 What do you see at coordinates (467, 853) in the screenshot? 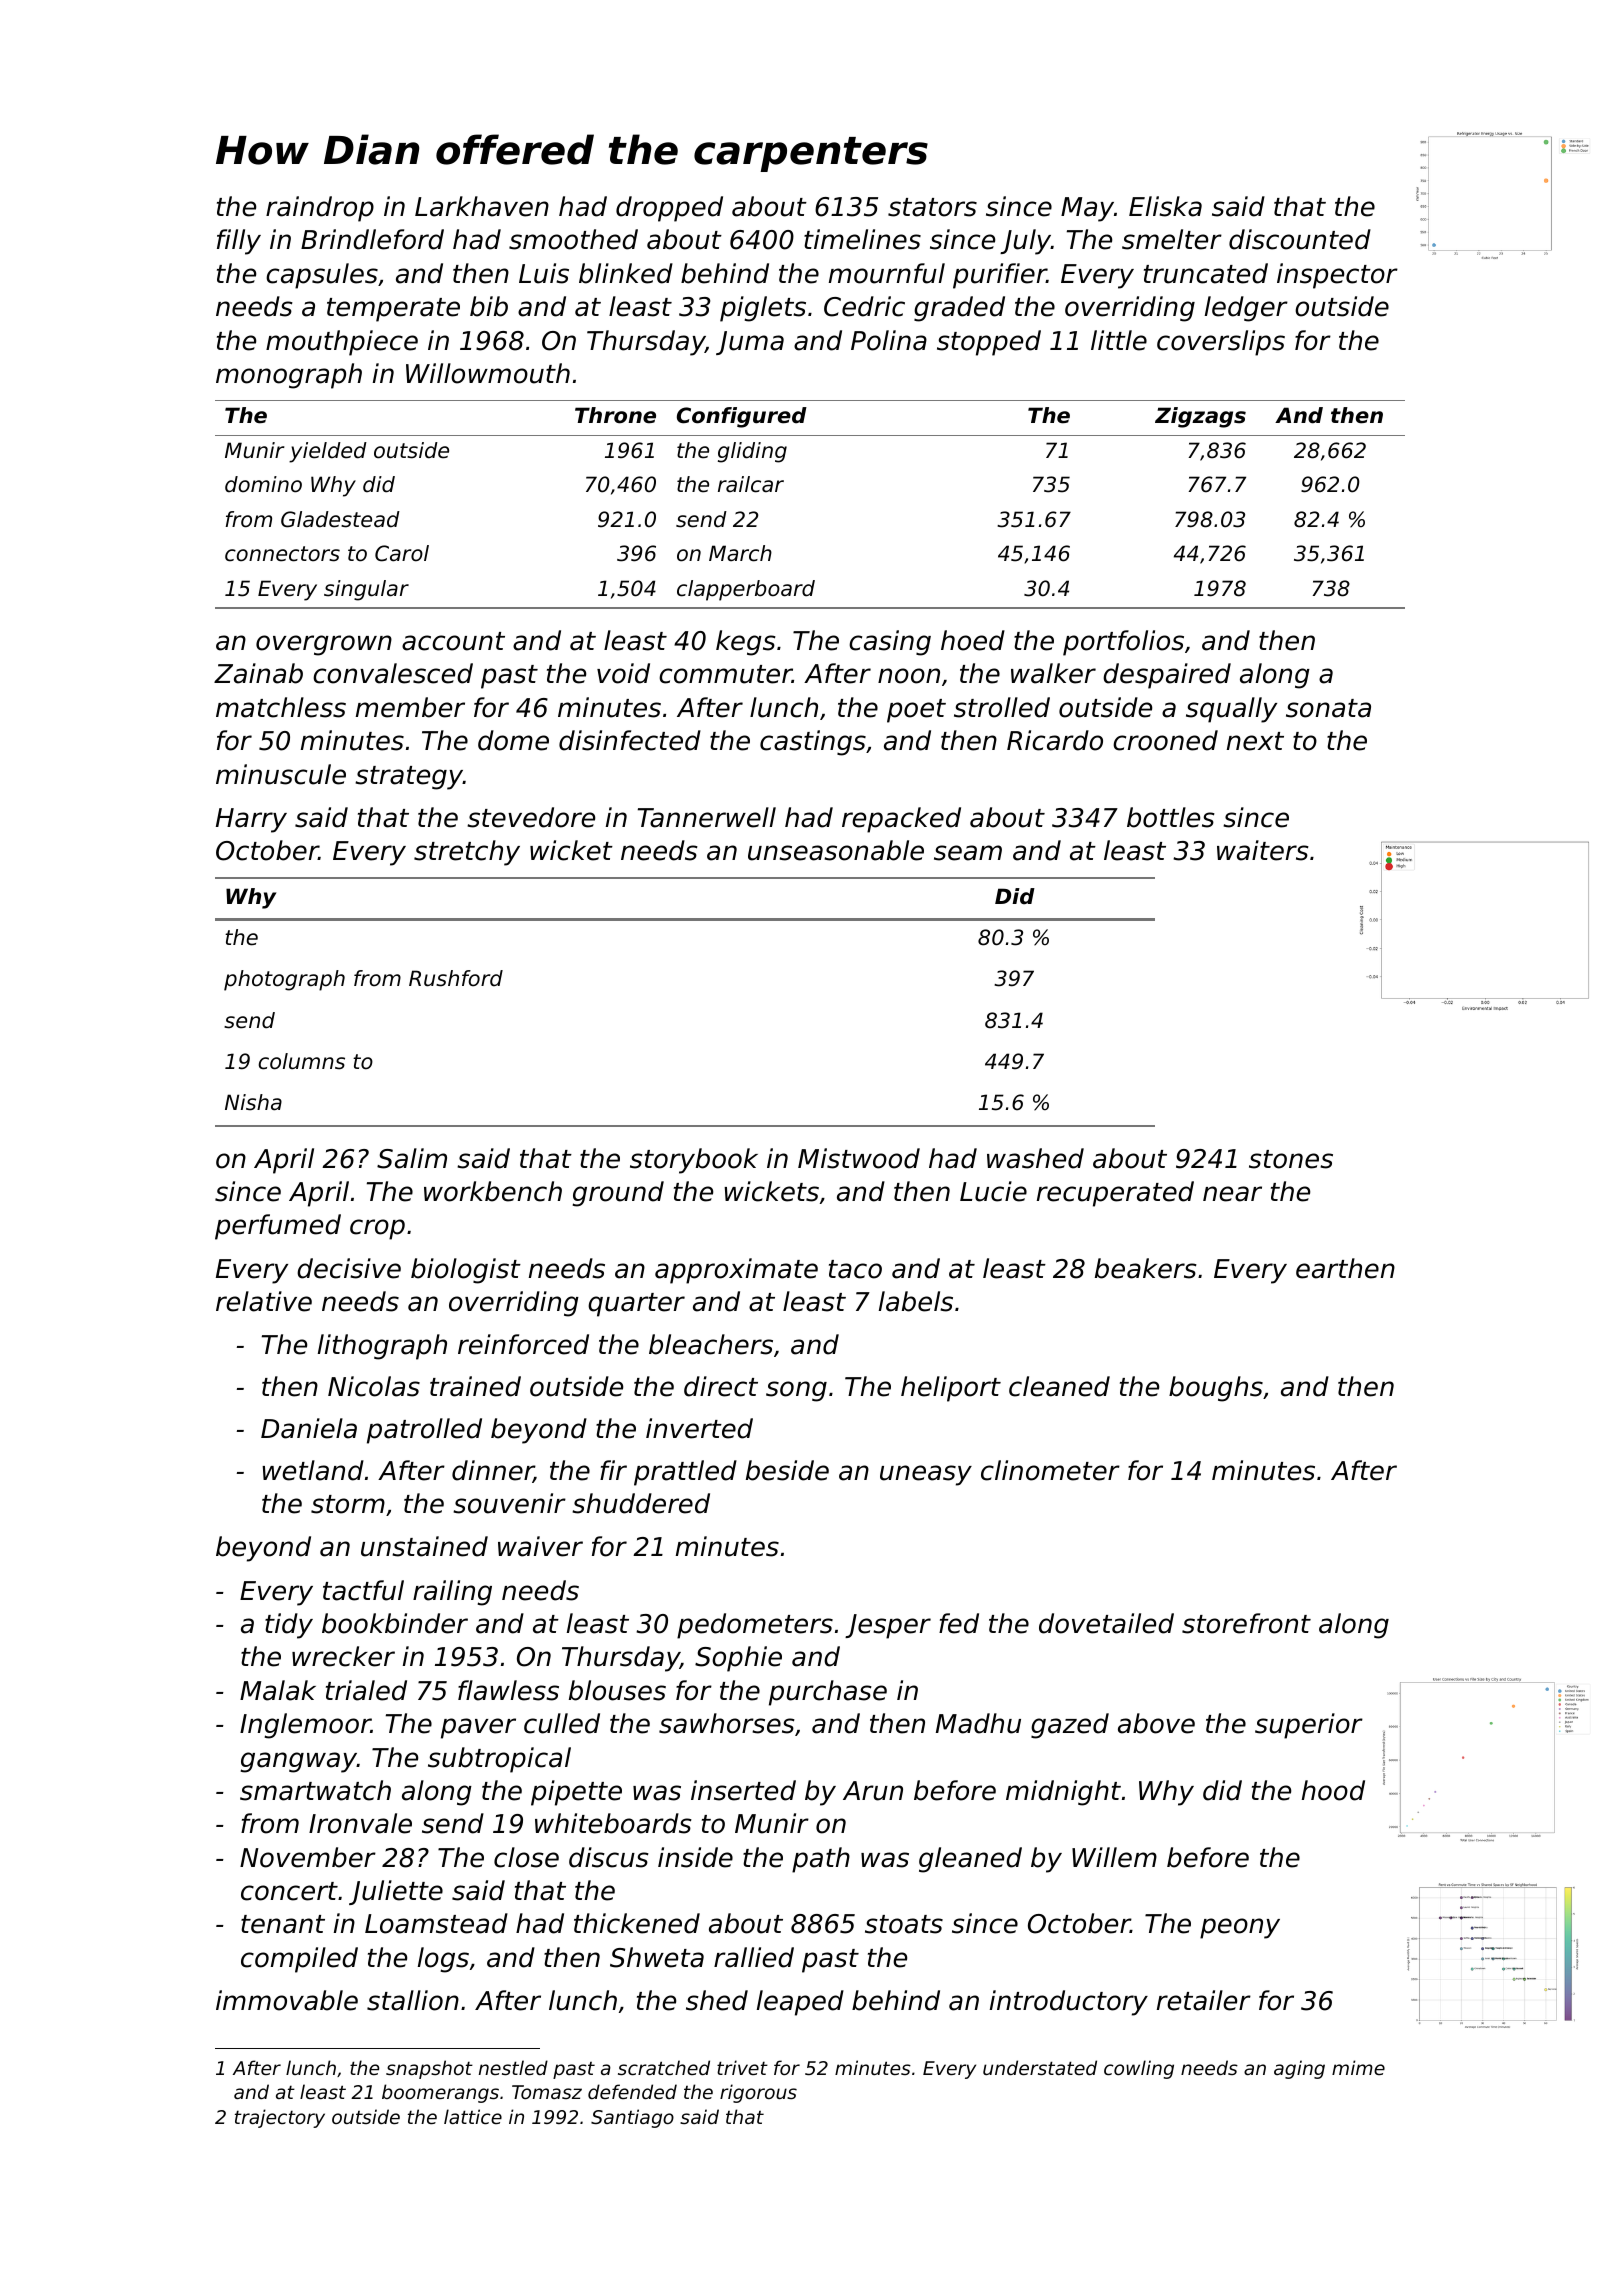
I see `stretchy` at bounding box center [467, 853].
